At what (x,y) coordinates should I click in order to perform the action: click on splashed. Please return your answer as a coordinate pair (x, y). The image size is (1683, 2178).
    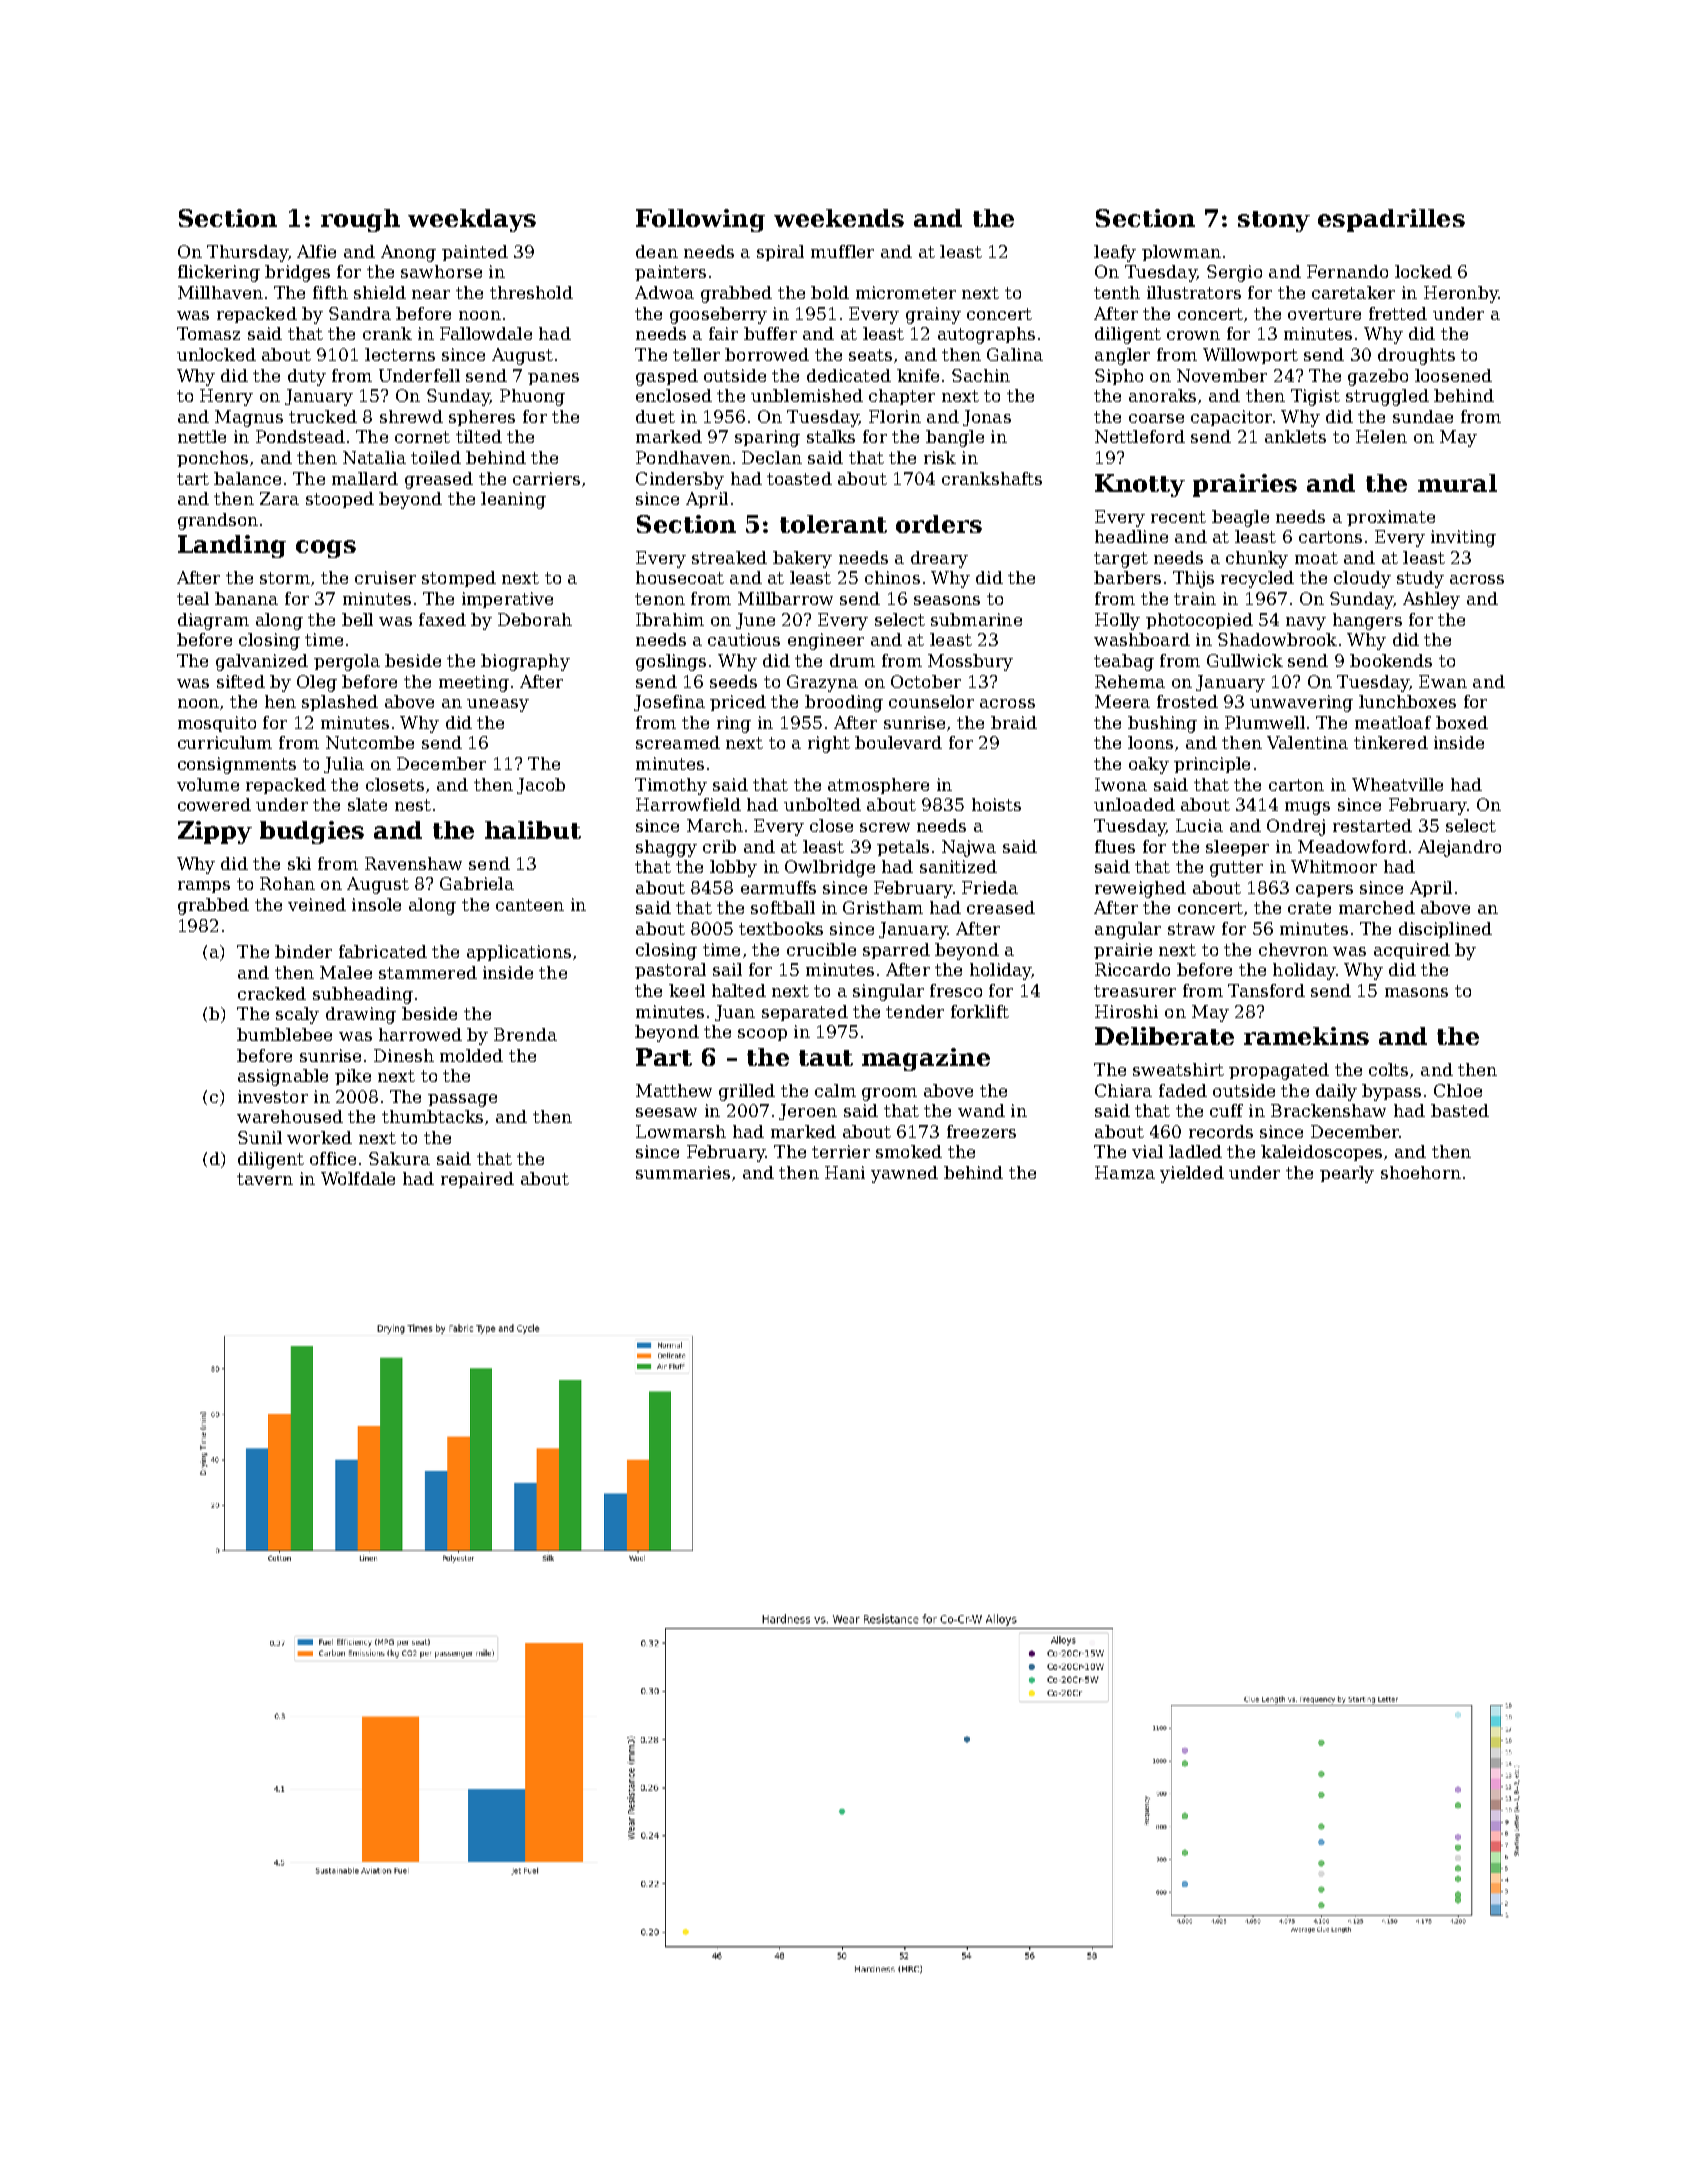
    Looking at the image, I should click on (340, 703).
